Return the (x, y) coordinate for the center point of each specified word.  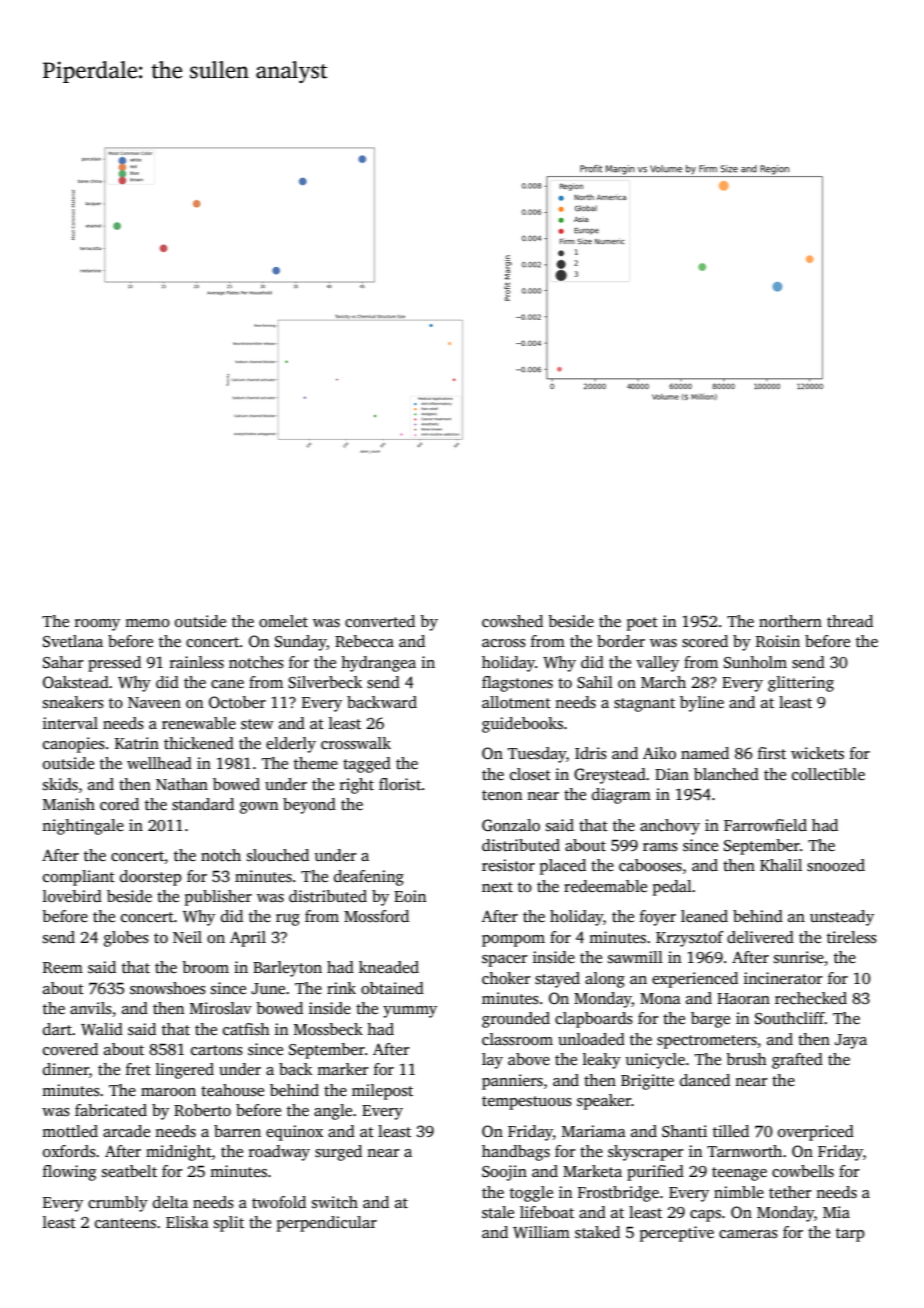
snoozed (836, 865)
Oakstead (76, 682)
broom (205, 967)
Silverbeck (325, 682)
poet (642, 624)
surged (338, 1153)
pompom (513, 941)
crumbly (118, 1204)
